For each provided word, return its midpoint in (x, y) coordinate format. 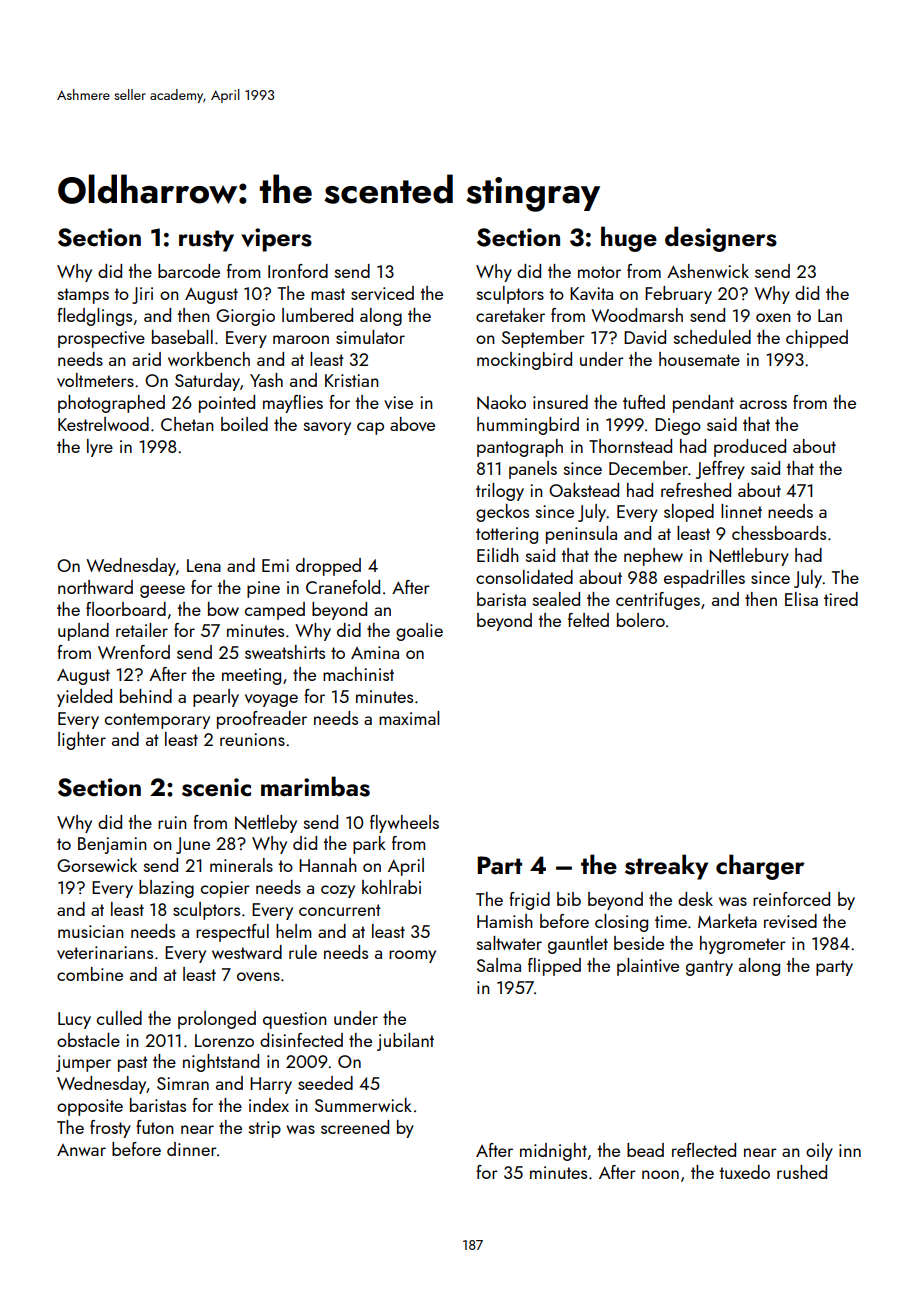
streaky (666, 867)
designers (721, 239)
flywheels (404, 824)
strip (265, 1129)
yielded (84, 698)
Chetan (187, 424)
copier (225, 889)
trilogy (500, 492)
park (369, 845)
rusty (206, 241)
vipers (276, 240)
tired (841, 599)
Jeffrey (720, 470)
